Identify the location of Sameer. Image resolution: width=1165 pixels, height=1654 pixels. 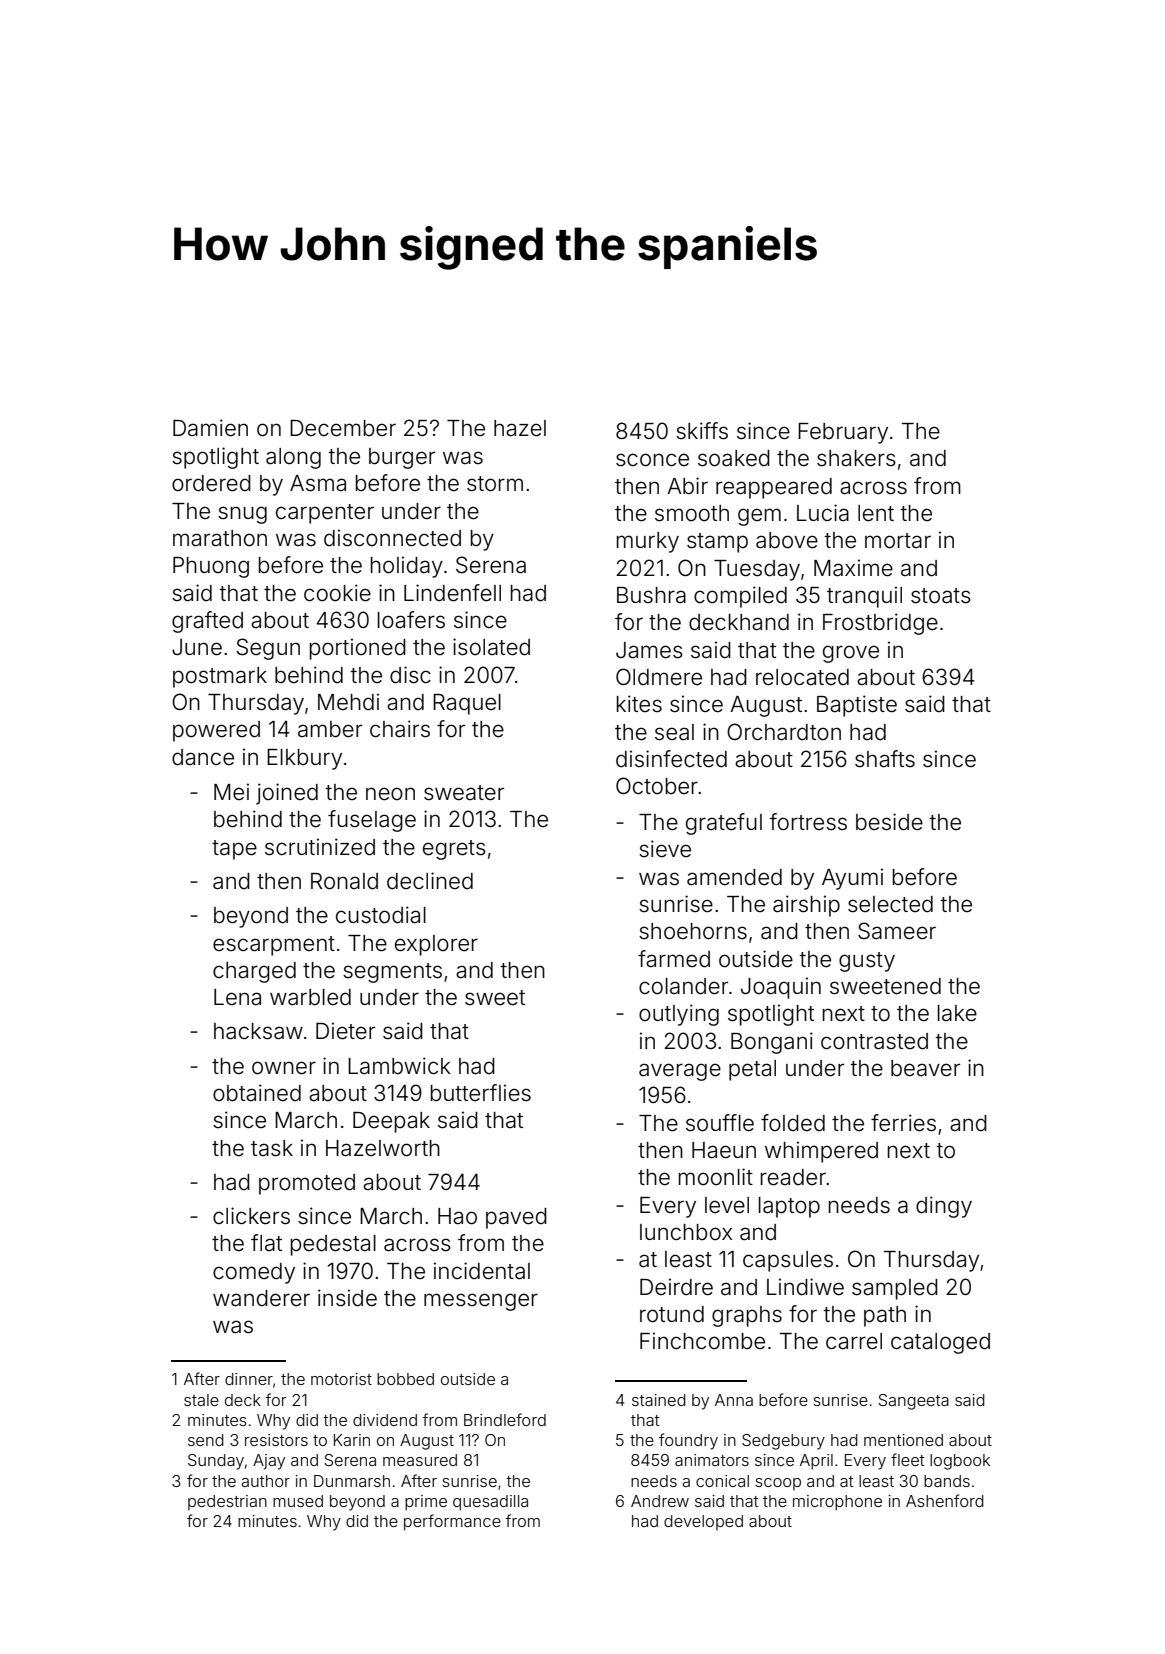
(897, 931).
